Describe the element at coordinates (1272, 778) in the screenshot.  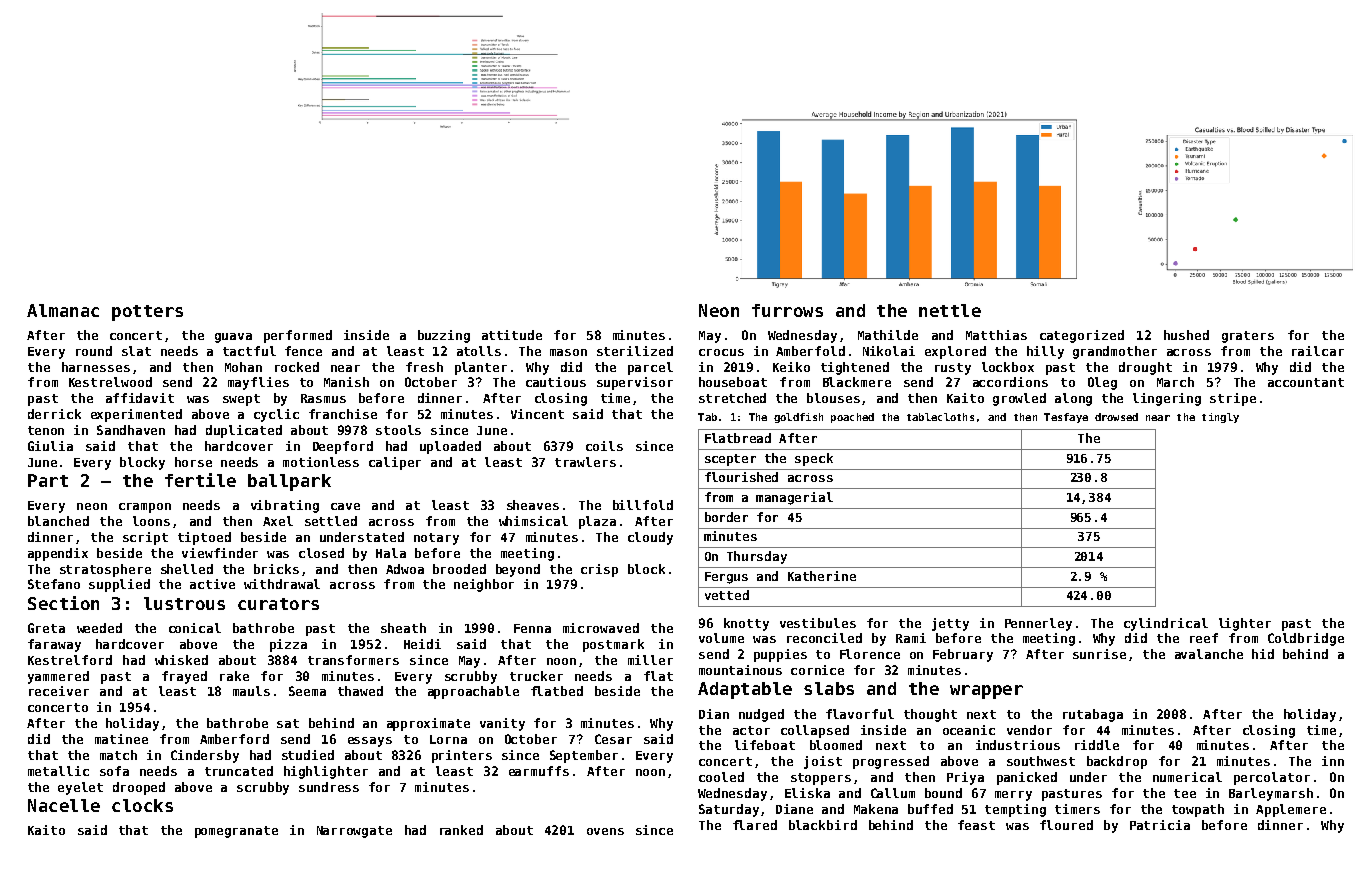
I see `percolator` at that location.
